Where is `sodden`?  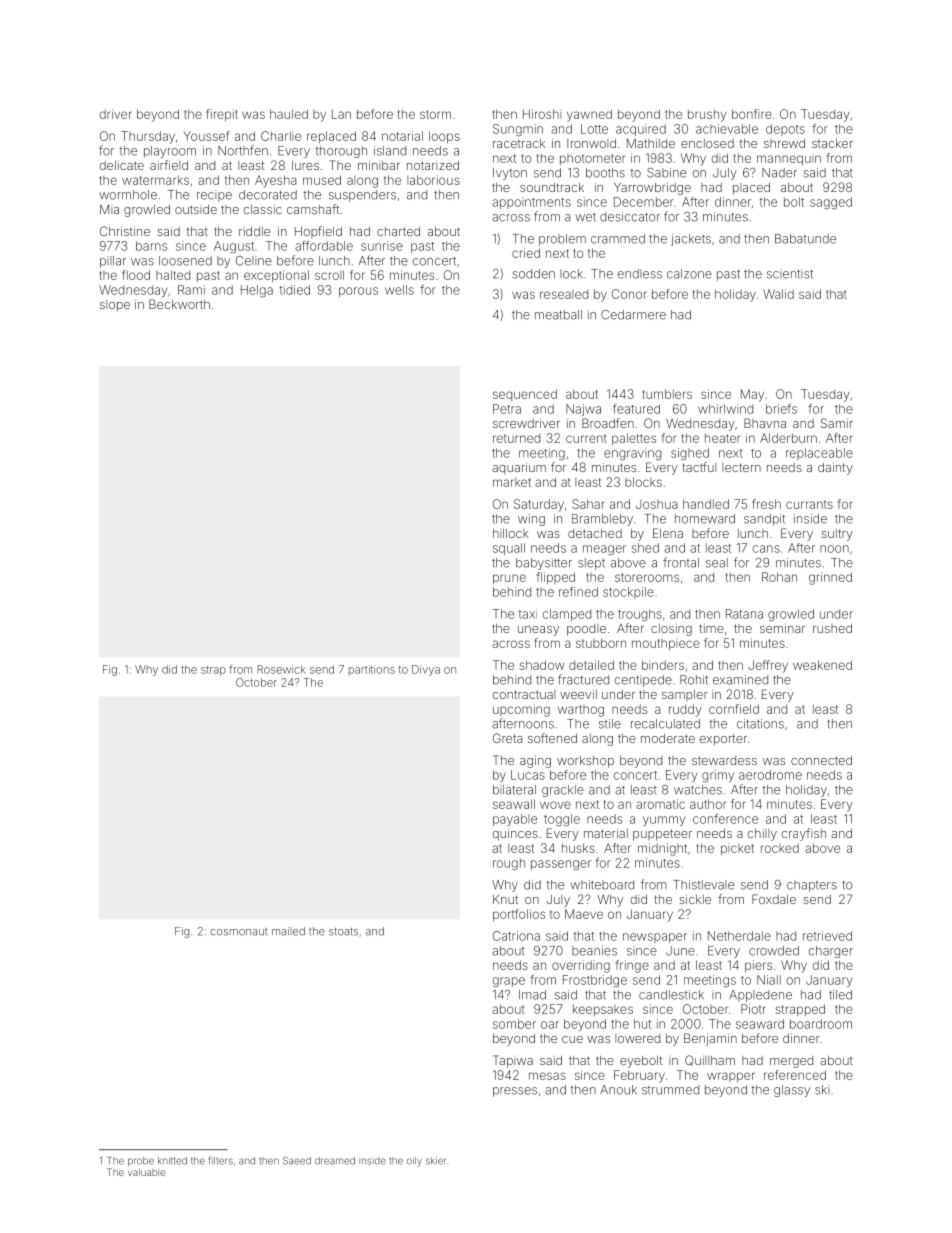
sodden is located at coordinates (534, 274).
